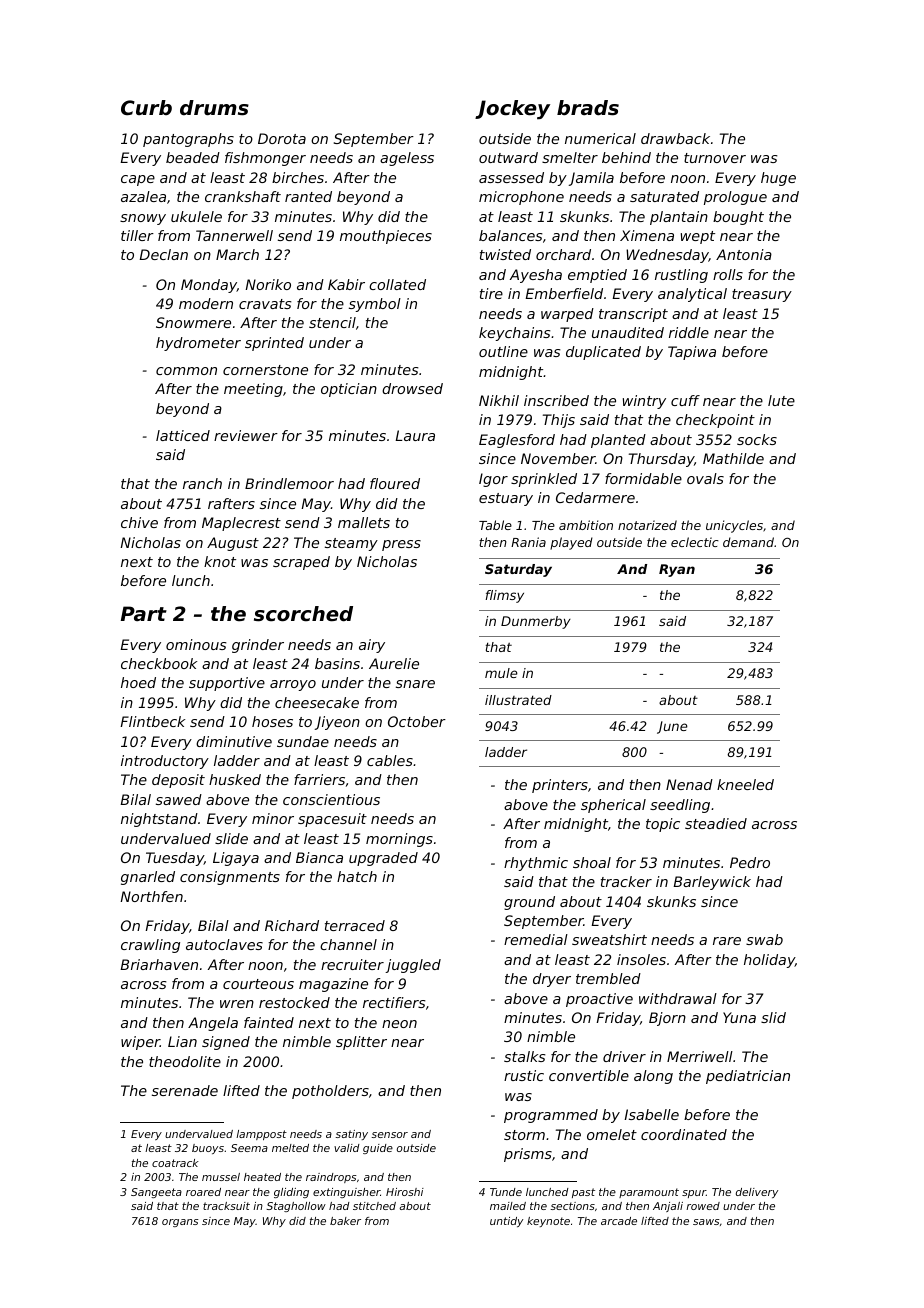  I want to click on organs, so click(180, 1223).
